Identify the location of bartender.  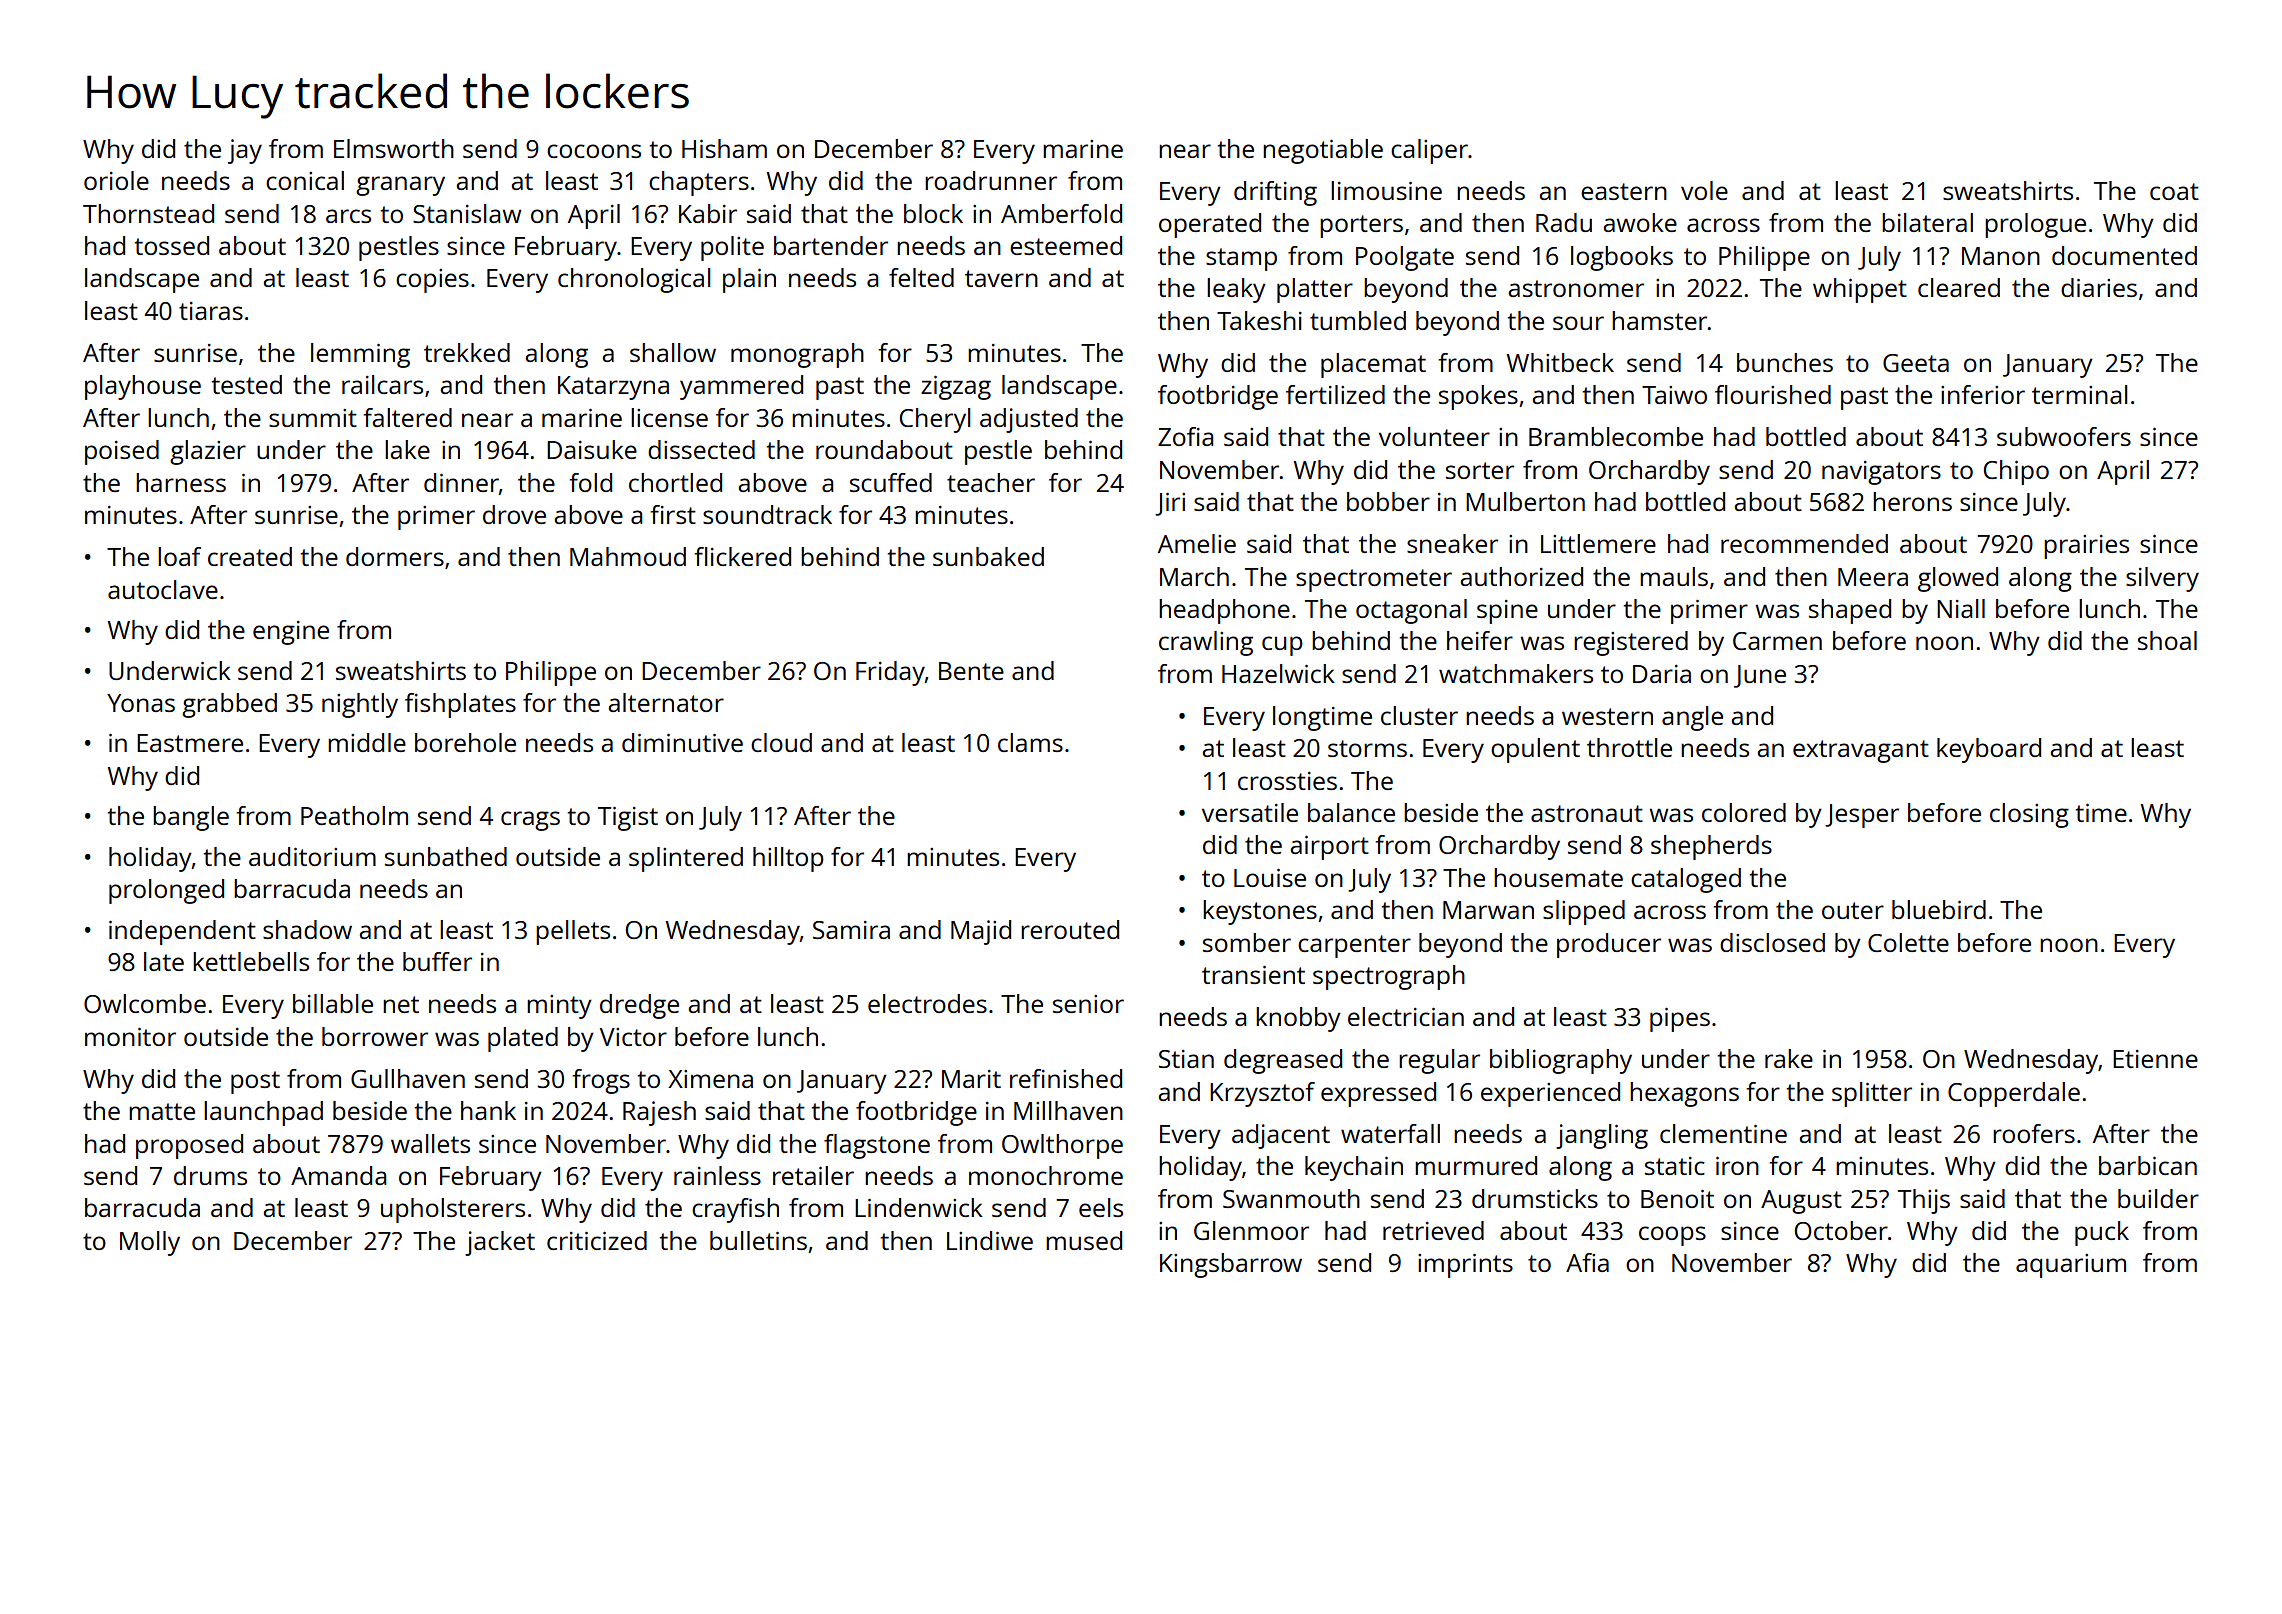
(831, 245).
